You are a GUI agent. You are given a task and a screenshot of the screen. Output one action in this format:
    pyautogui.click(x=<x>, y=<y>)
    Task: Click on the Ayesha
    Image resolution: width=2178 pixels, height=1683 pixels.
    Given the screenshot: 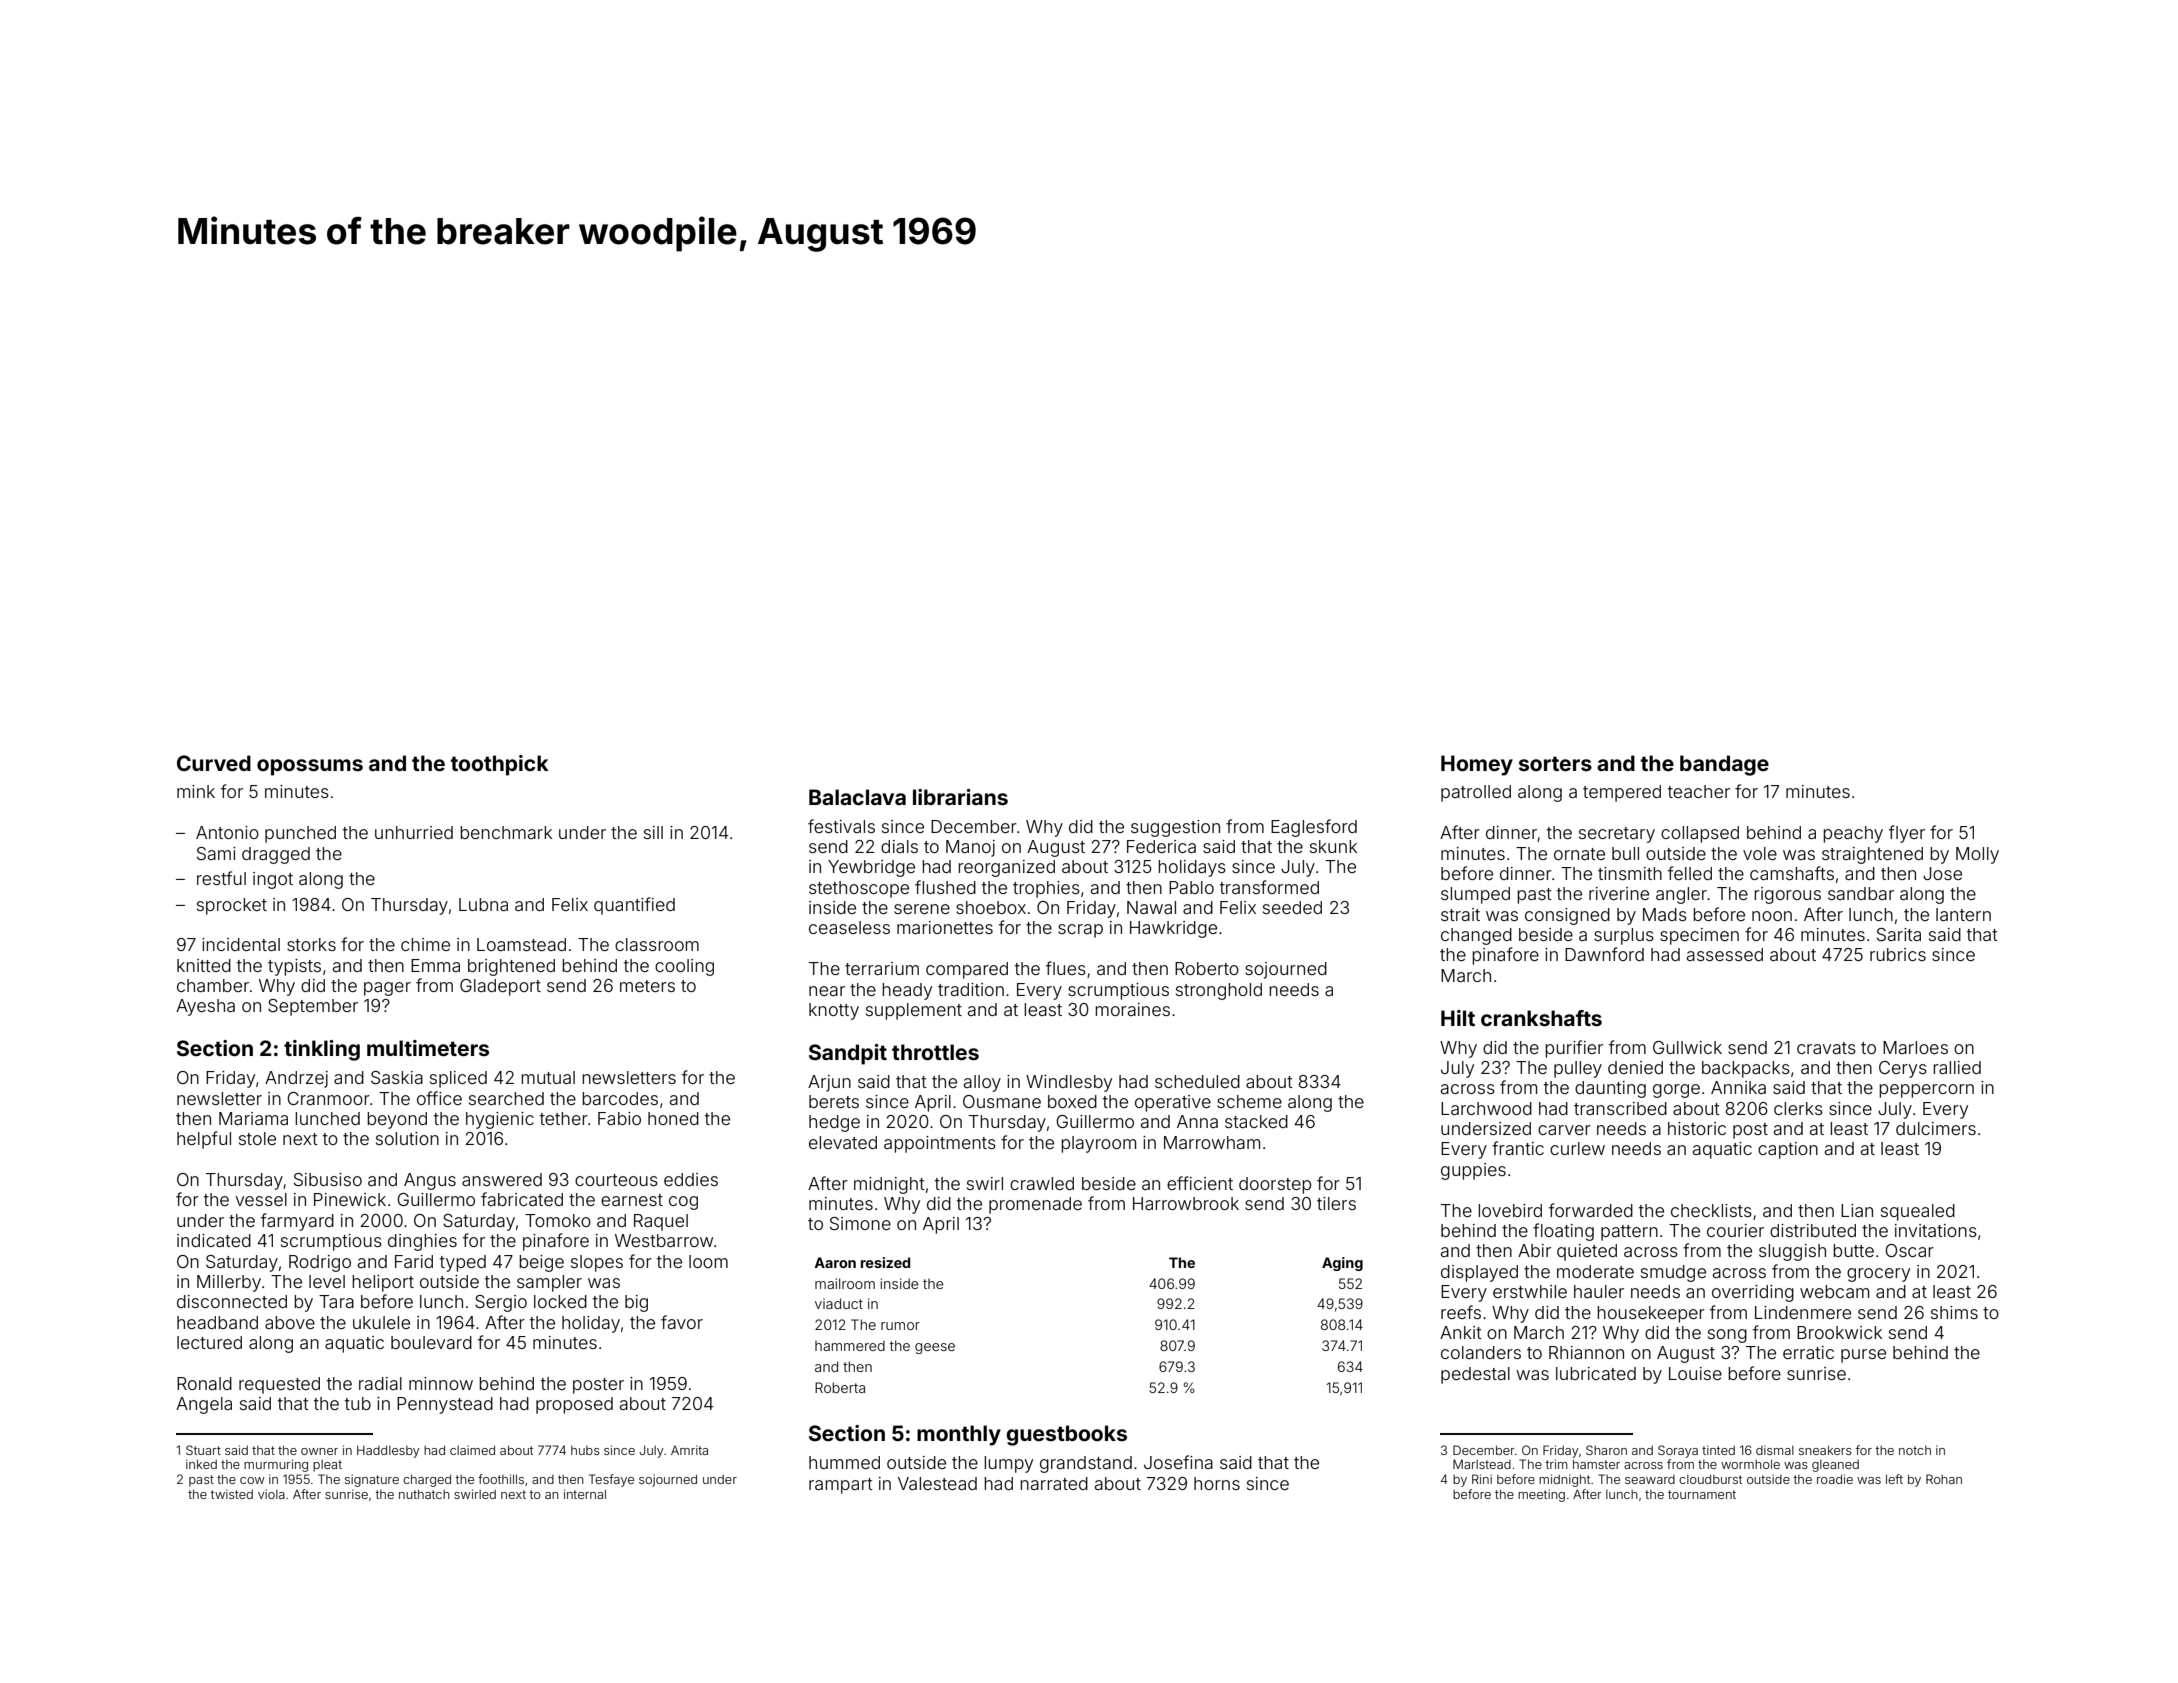 What is the action you would take?
    pyautogui.click(x=205, y=1007)
